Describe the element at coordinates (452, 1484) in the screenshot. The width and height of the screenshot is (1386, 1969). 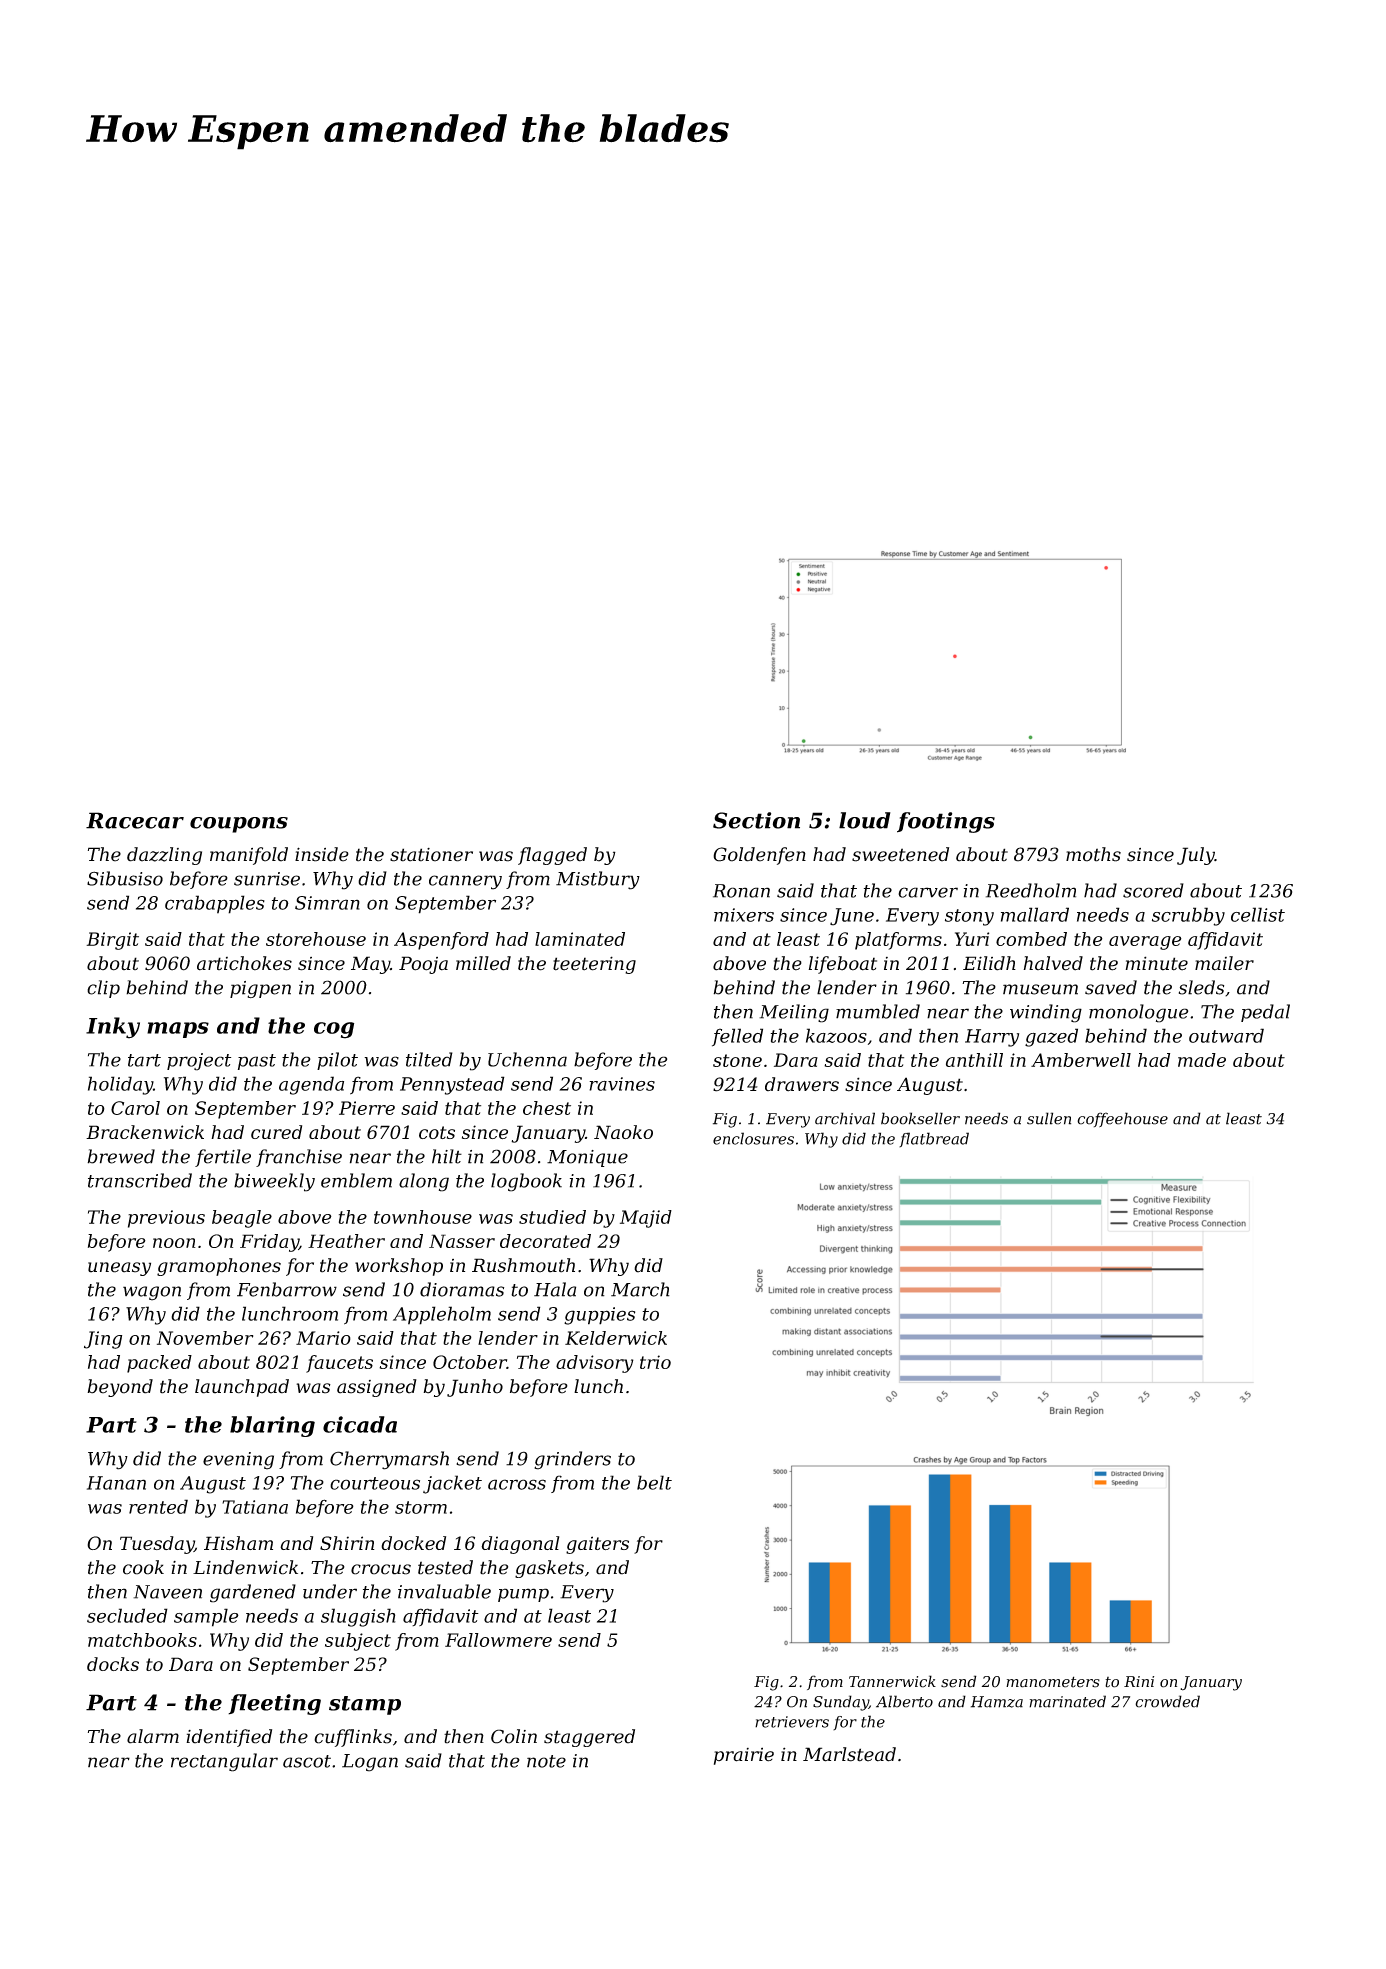
I see `jacket` at that location.
